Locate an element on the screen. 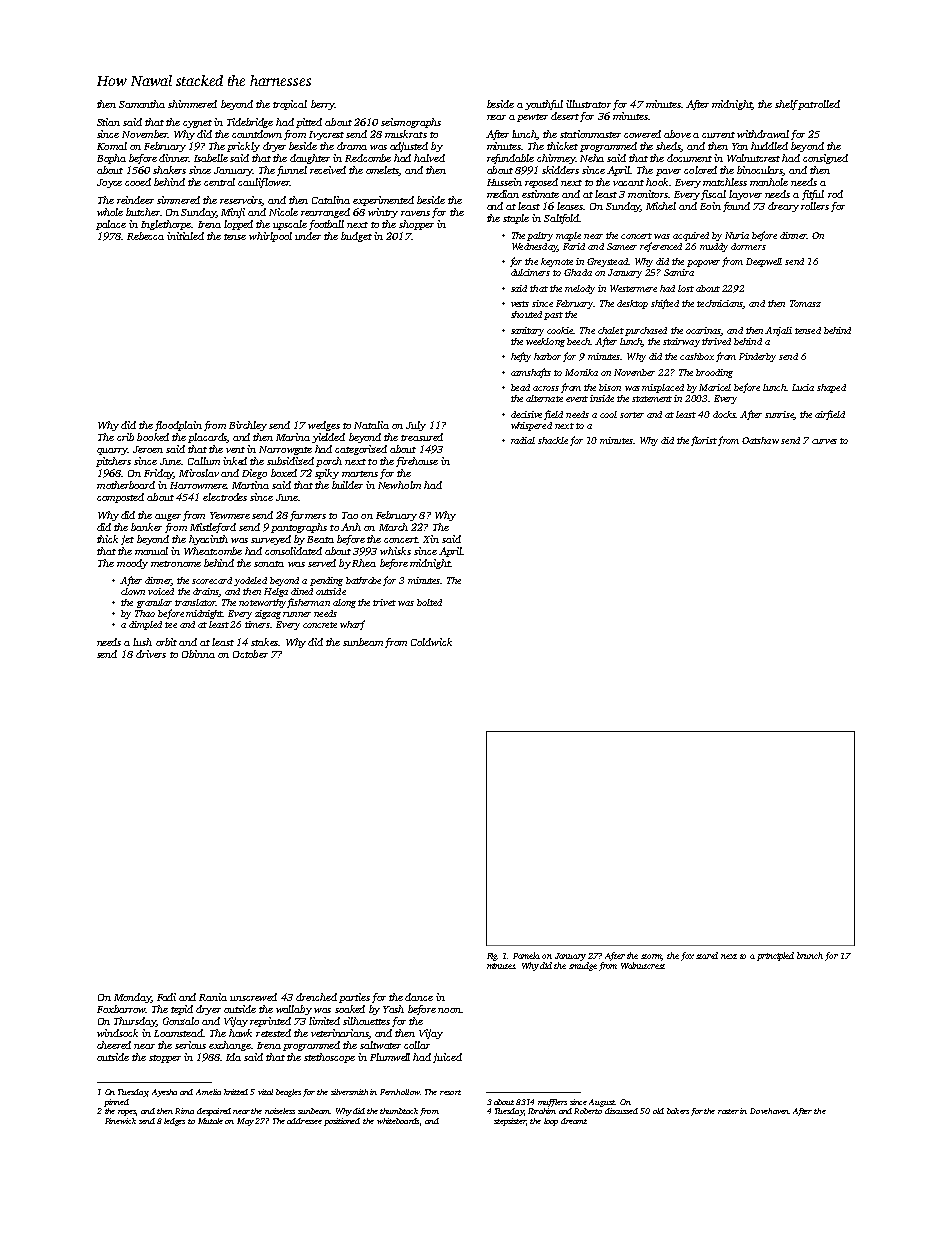  youthful is located at coordinates (544, 105).
